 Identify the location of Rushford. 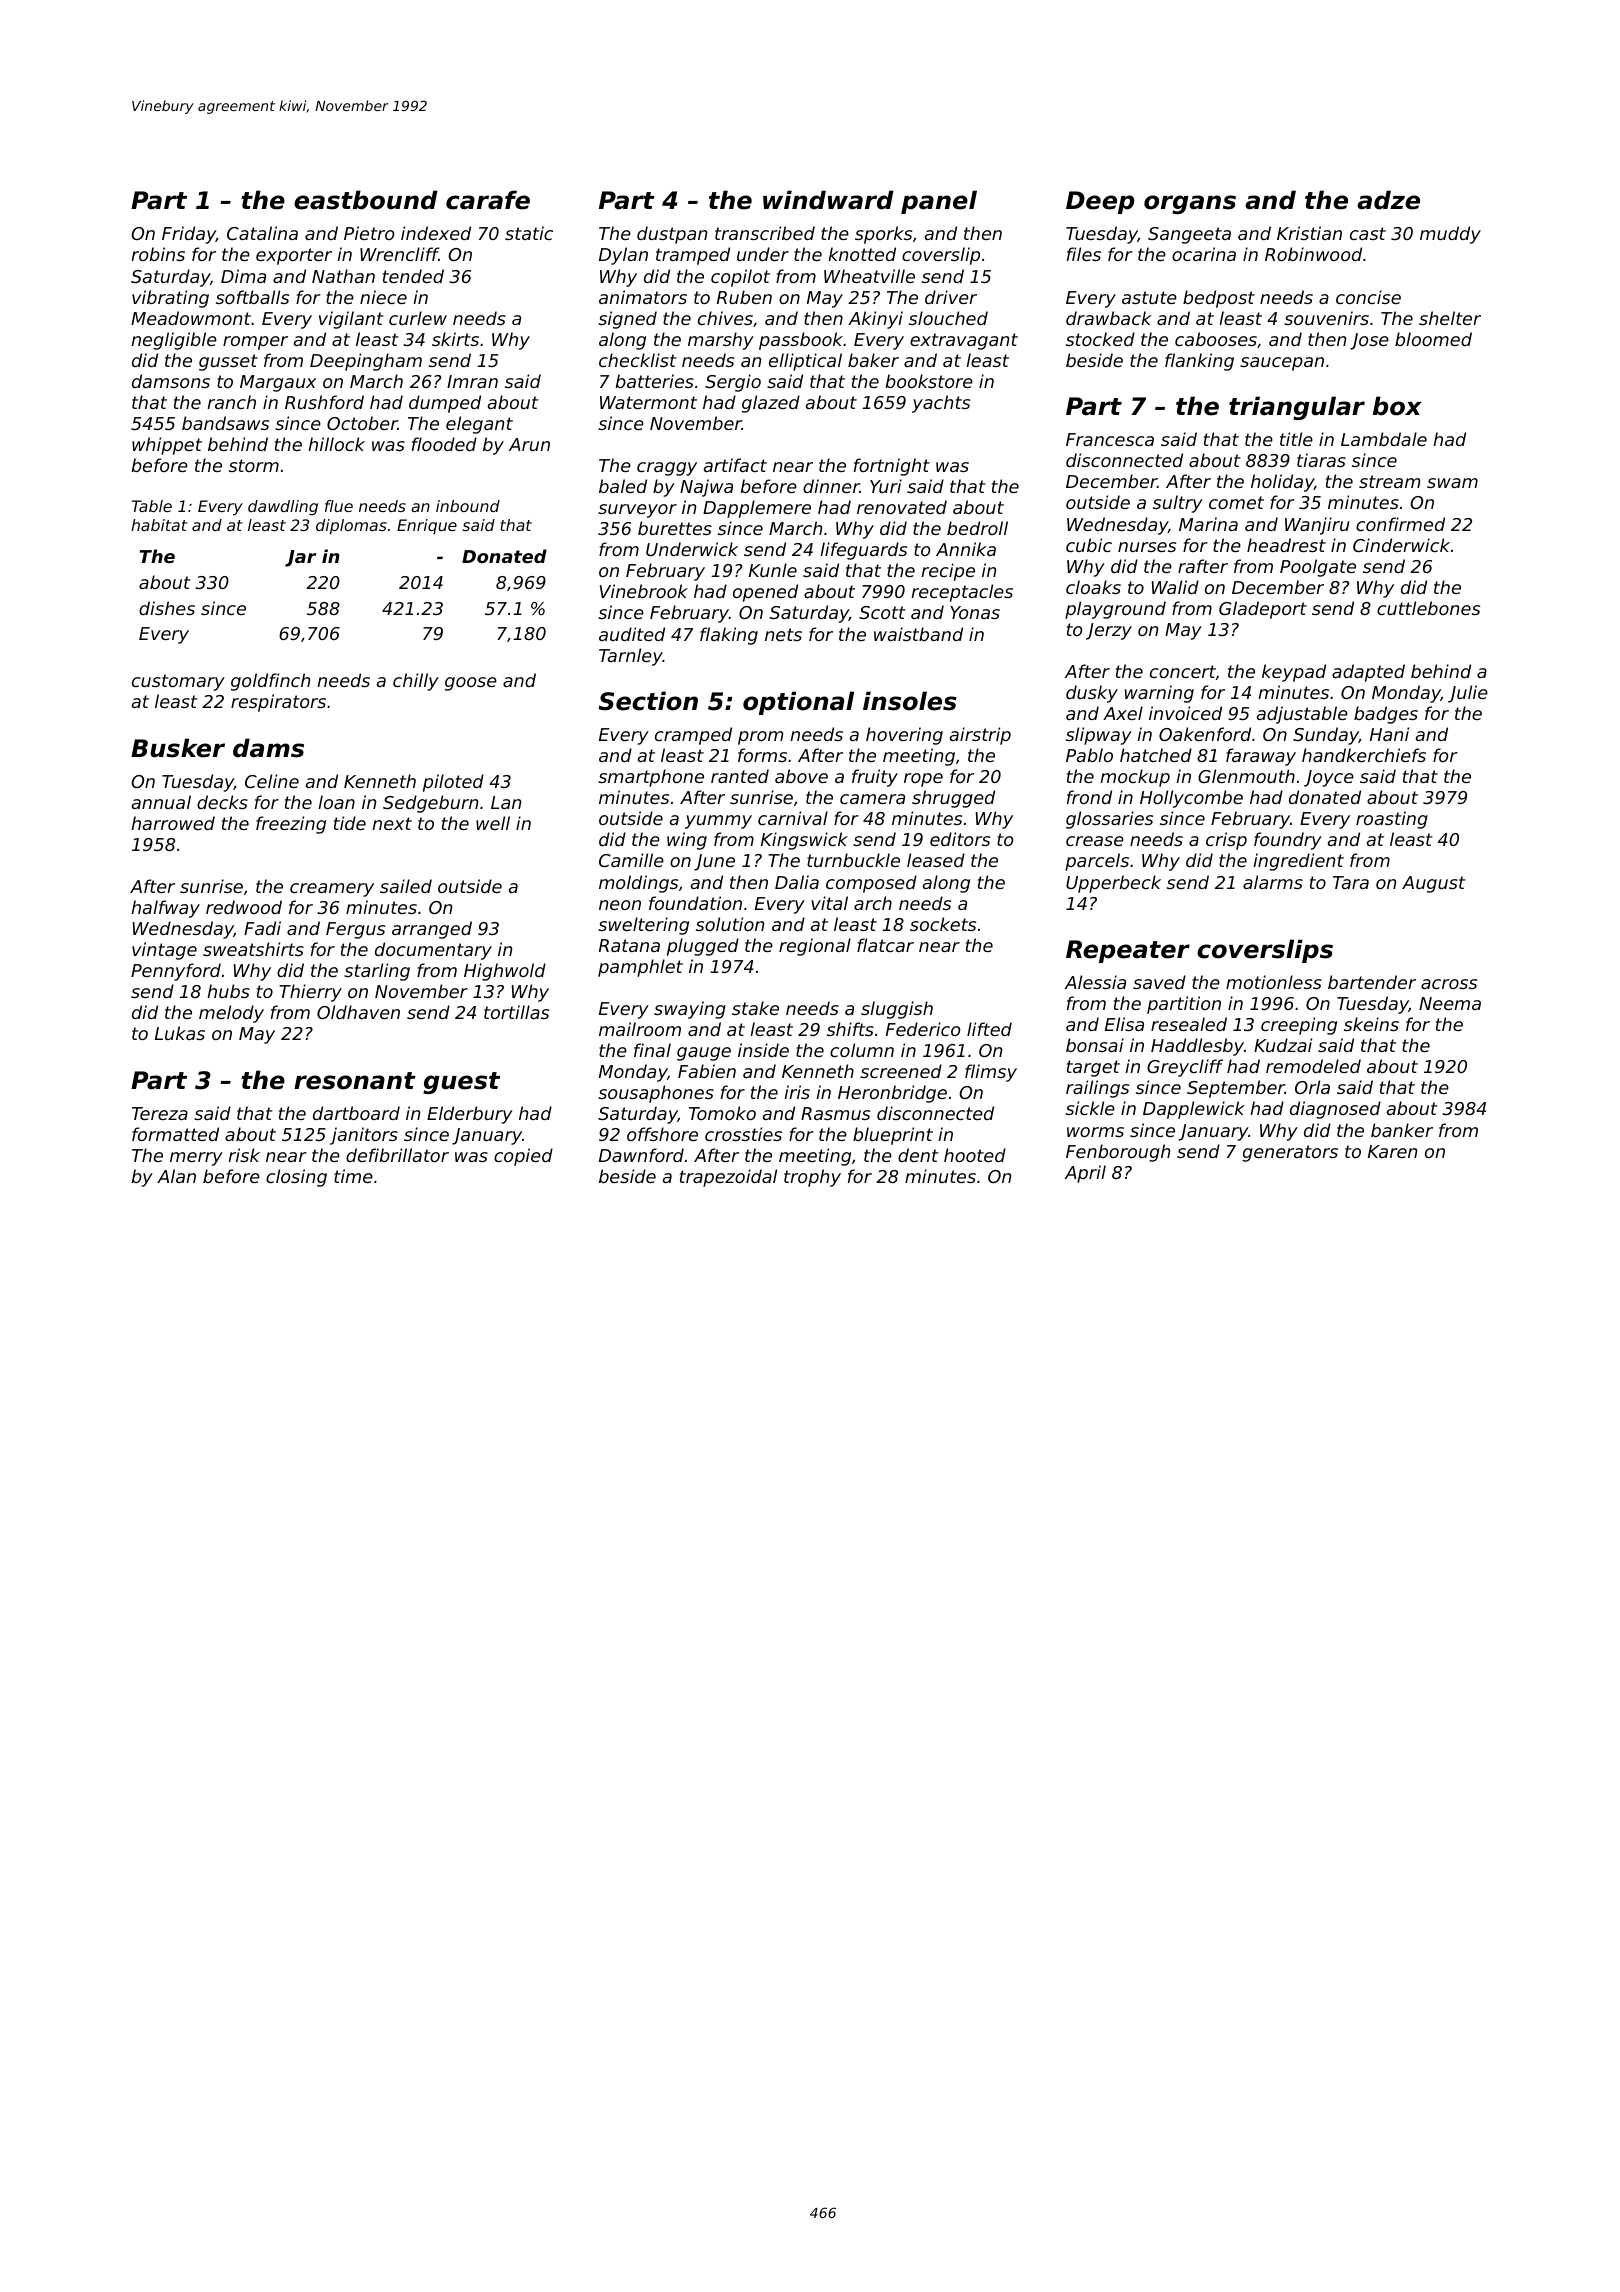
(324, 402).
